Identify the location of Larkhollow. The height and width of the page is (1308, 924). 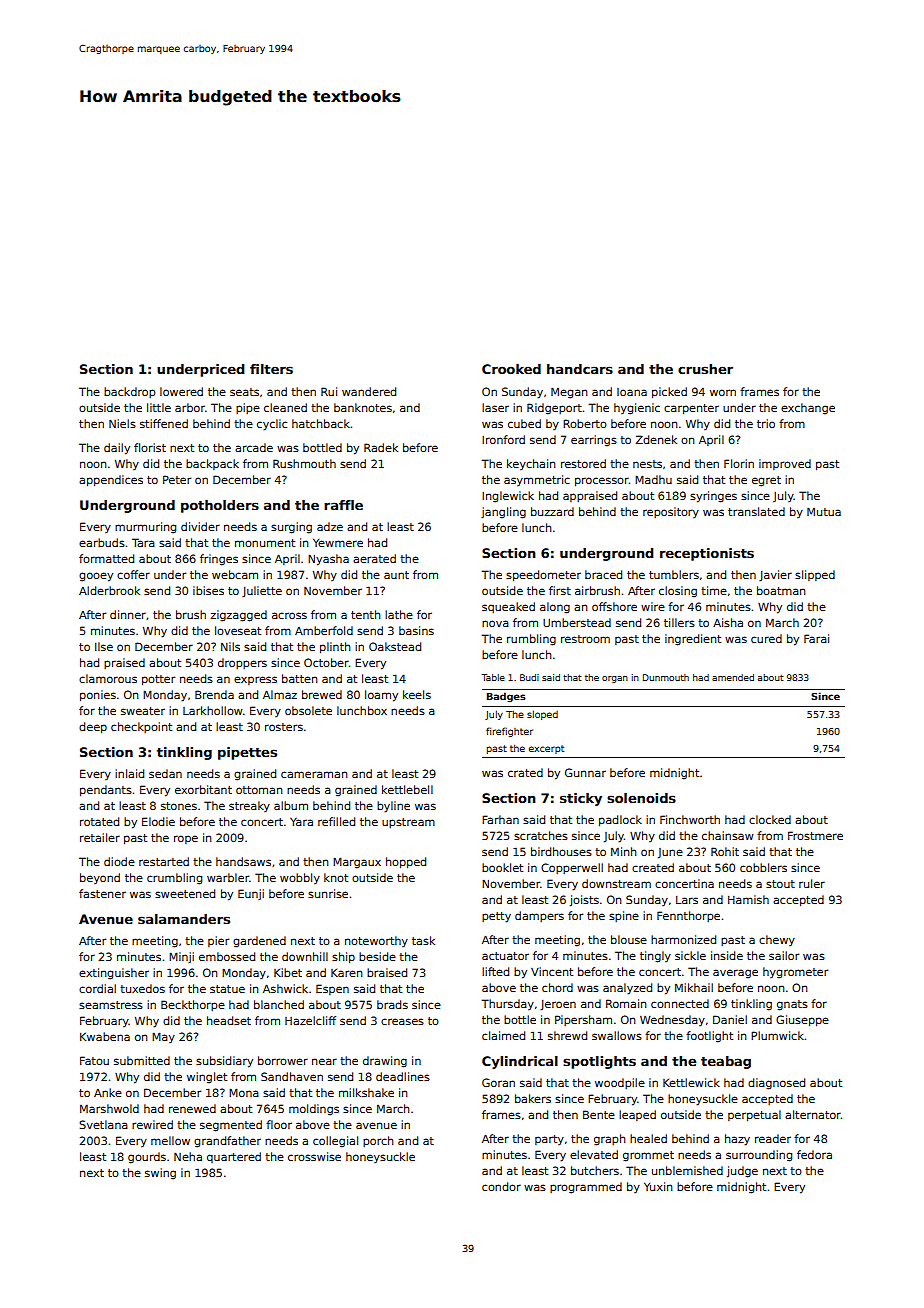
(213, 710).
